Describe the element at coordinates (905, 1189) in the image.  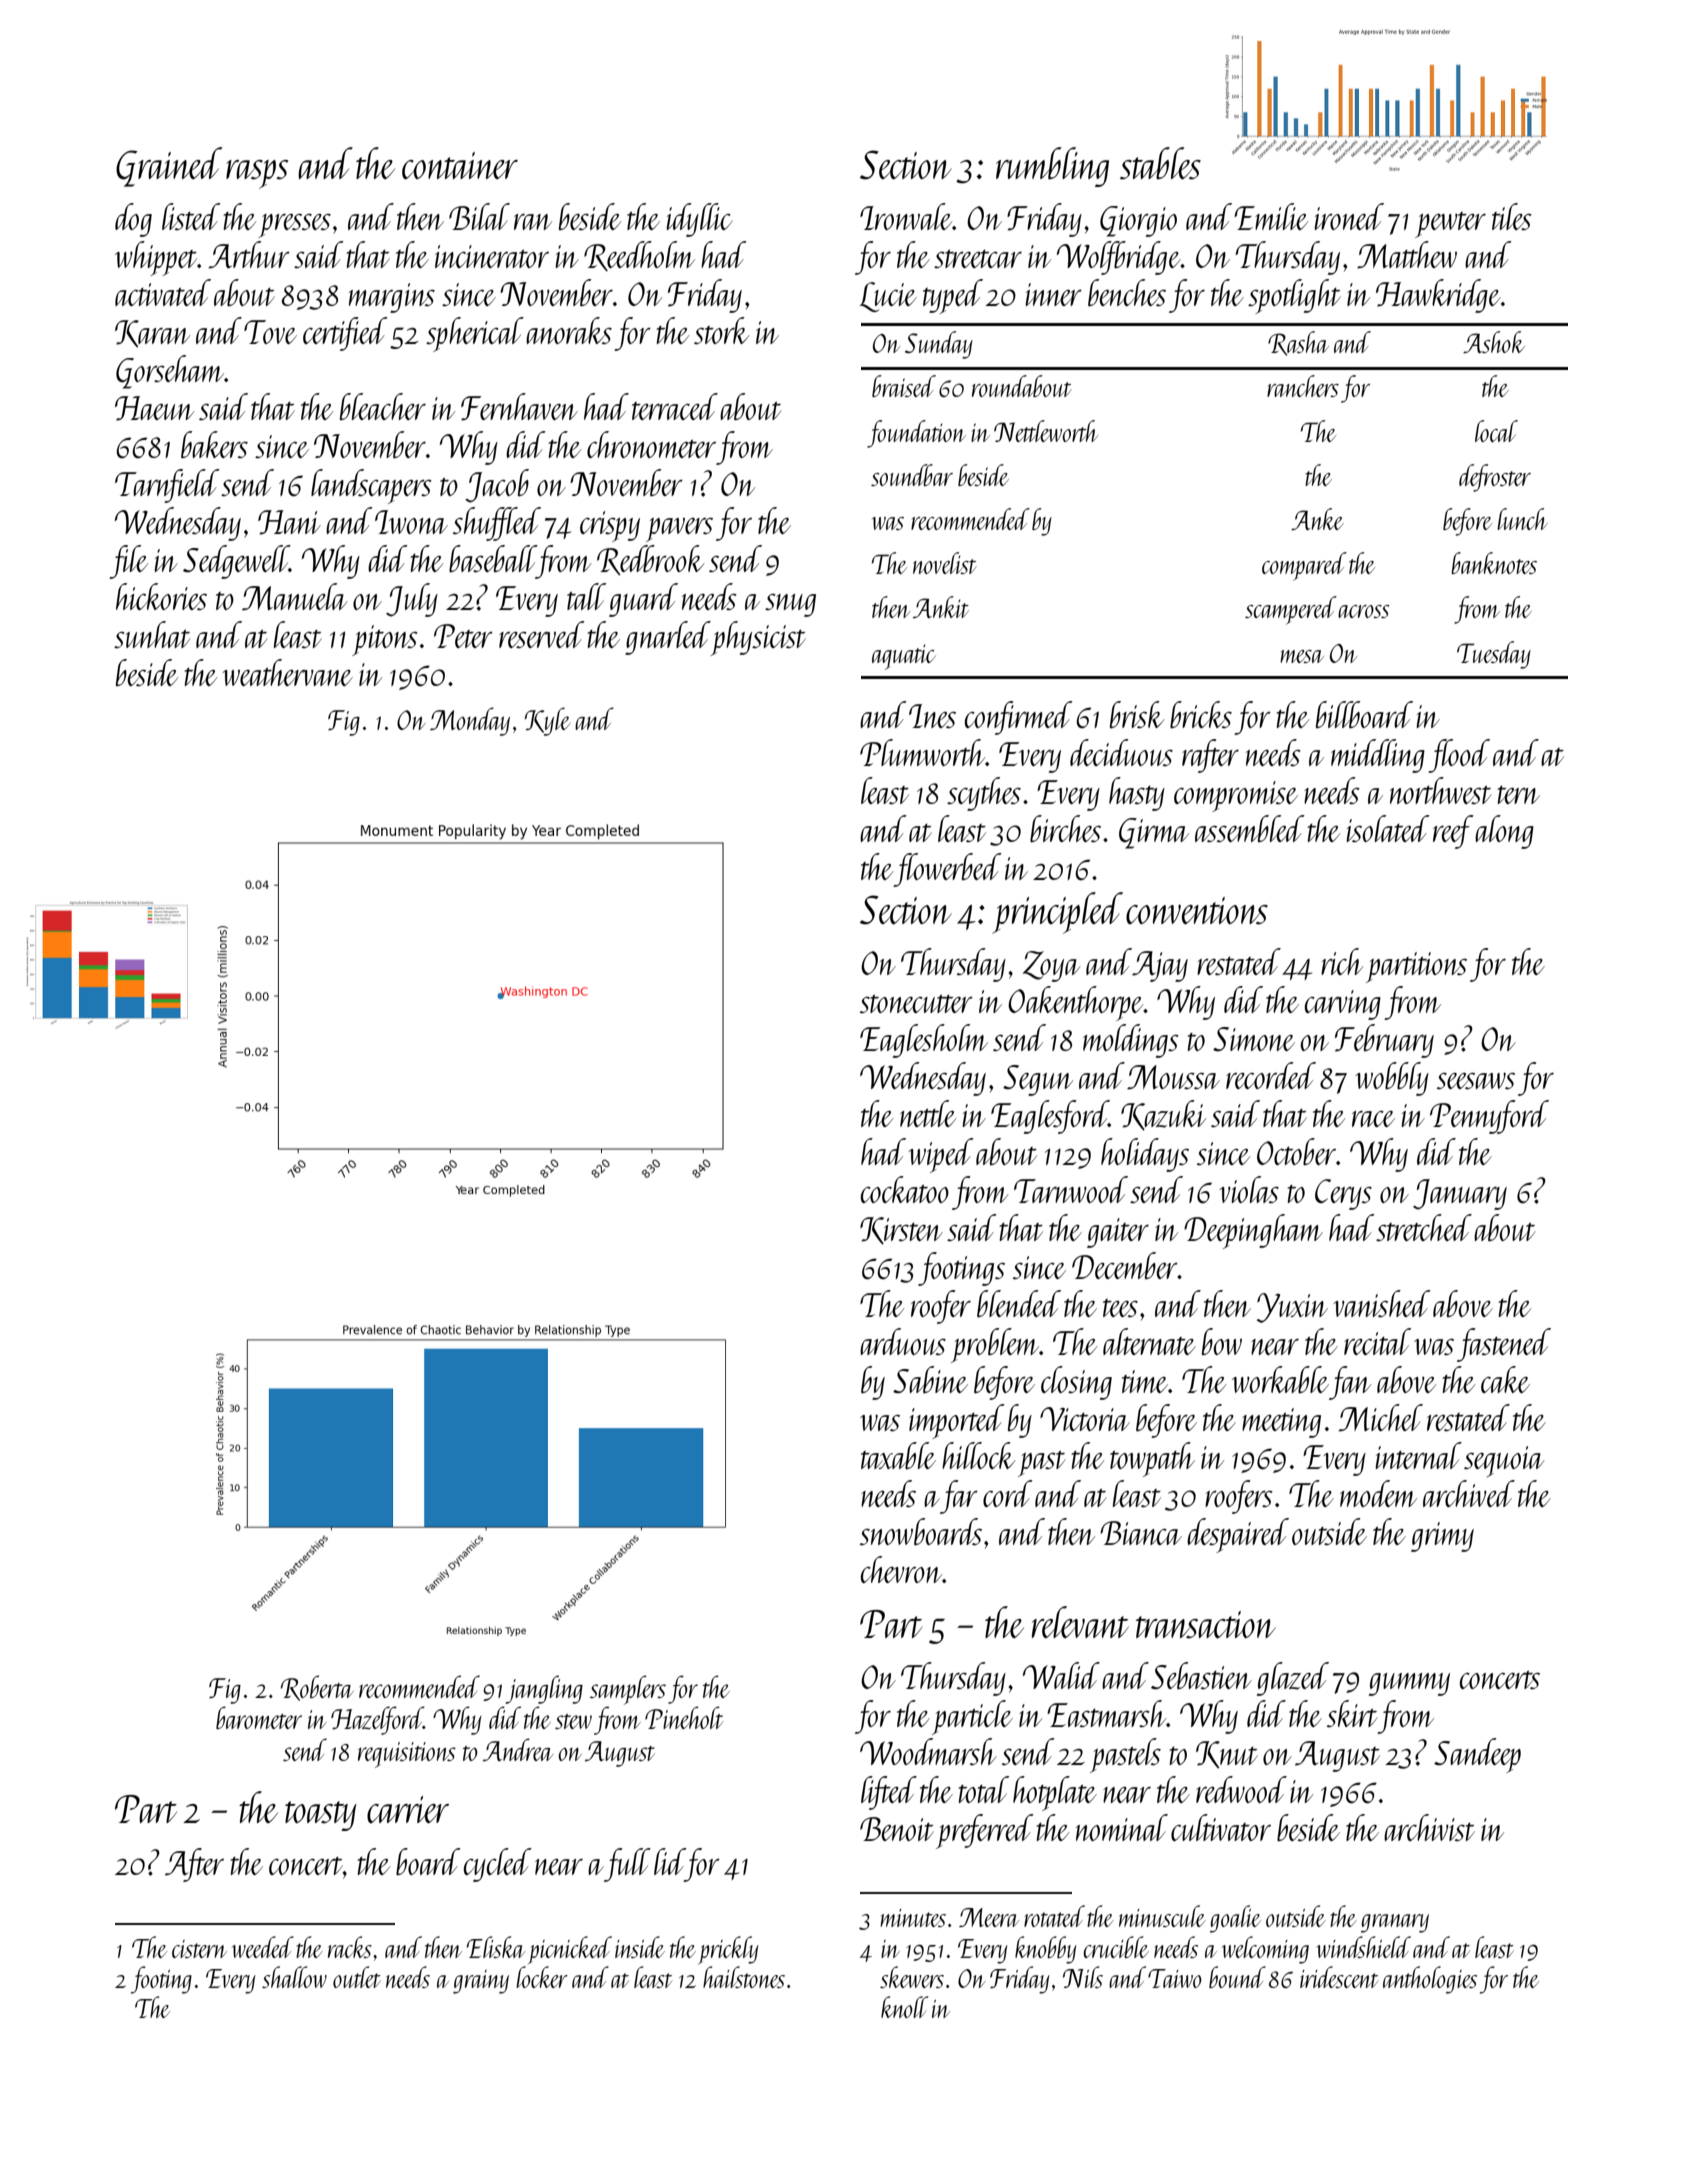
I see `cockatoo` at that location.
